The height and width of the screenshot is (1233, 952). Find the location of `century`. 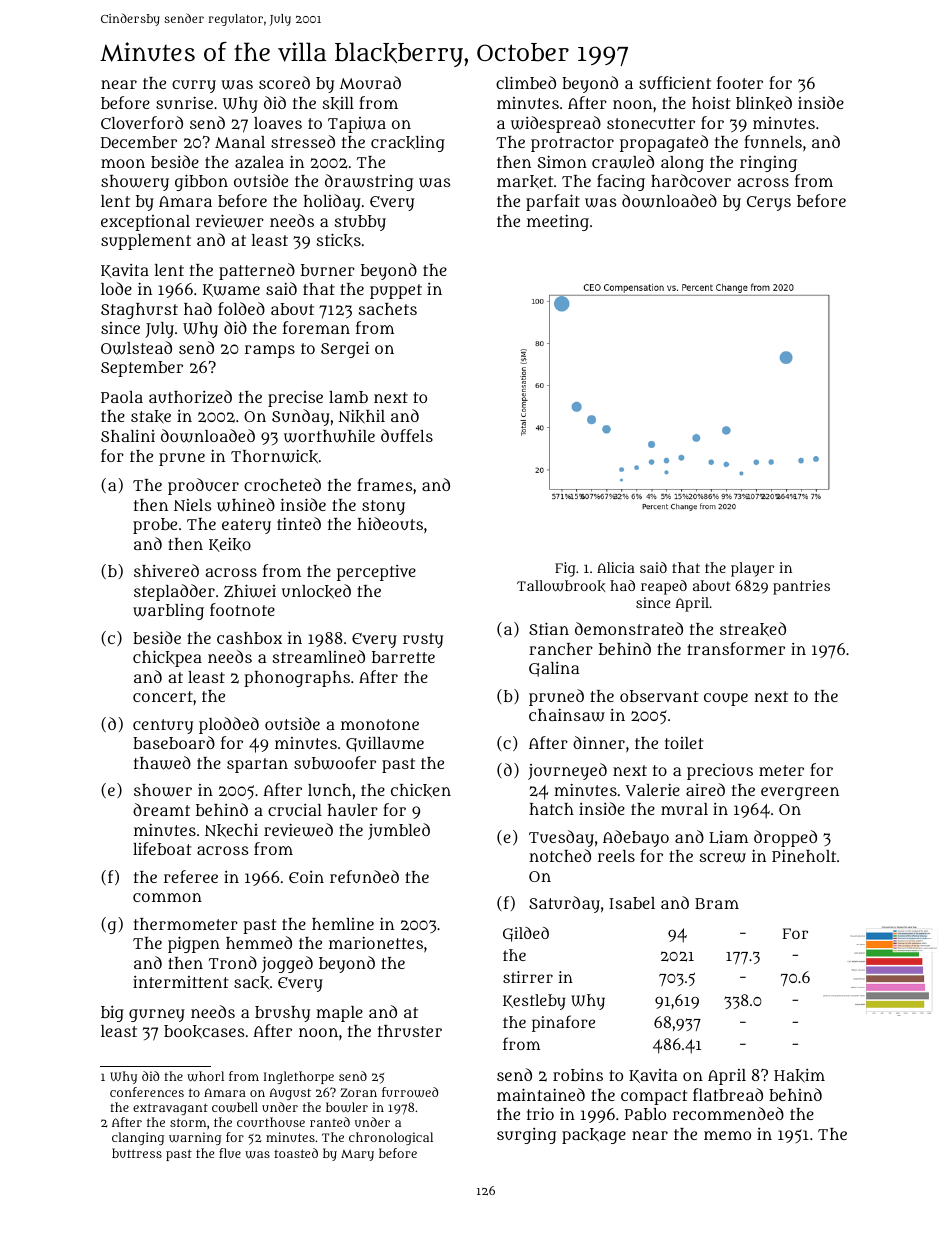

century is located at coordinates (163, 726).
